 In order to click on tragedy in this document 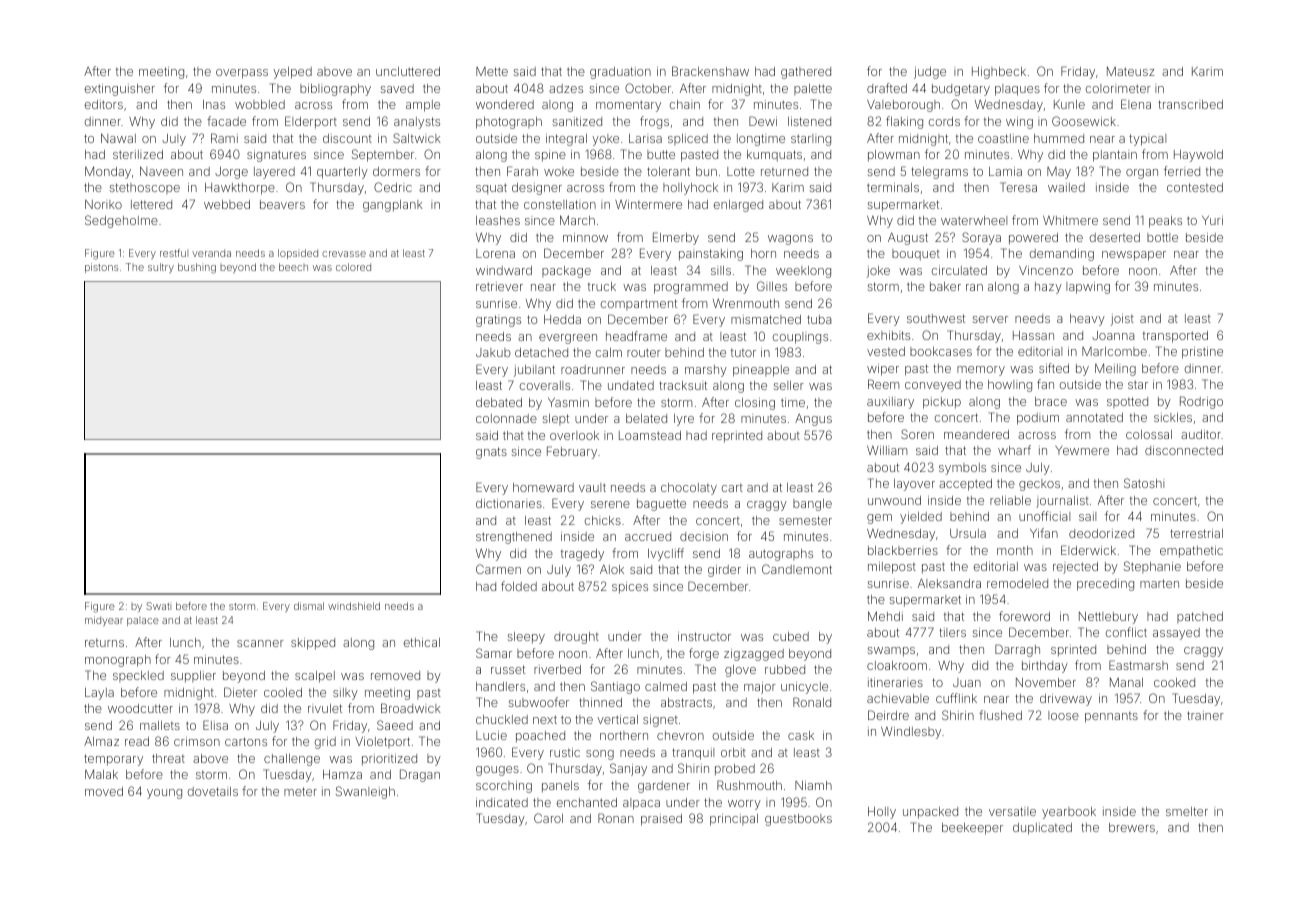, I will do `click(582, 555)`.
